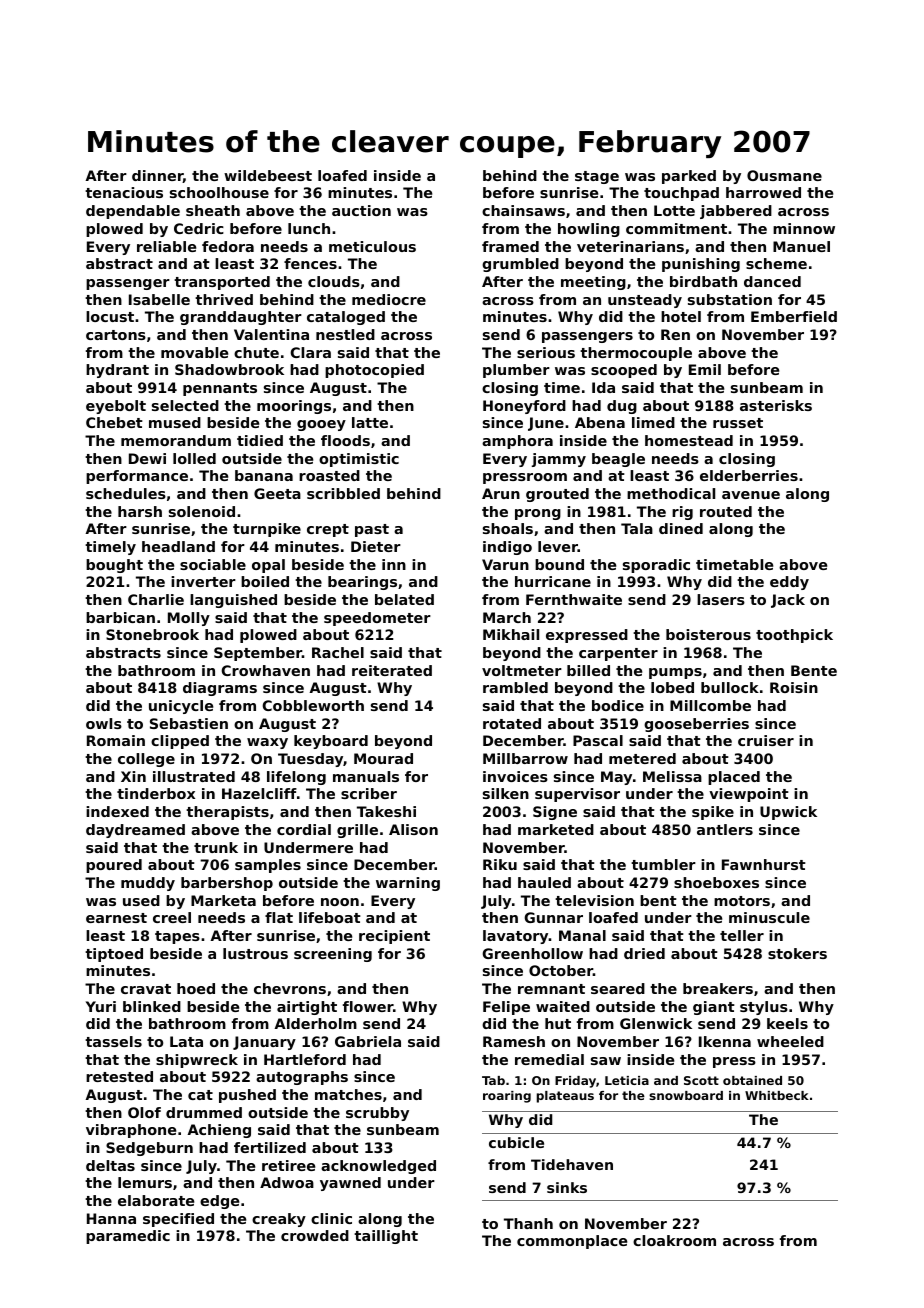 This screenshot has width=924, height=1308. Describe the element at coordinates (361, 210) in the screenshot. I see `auction` at that location.
